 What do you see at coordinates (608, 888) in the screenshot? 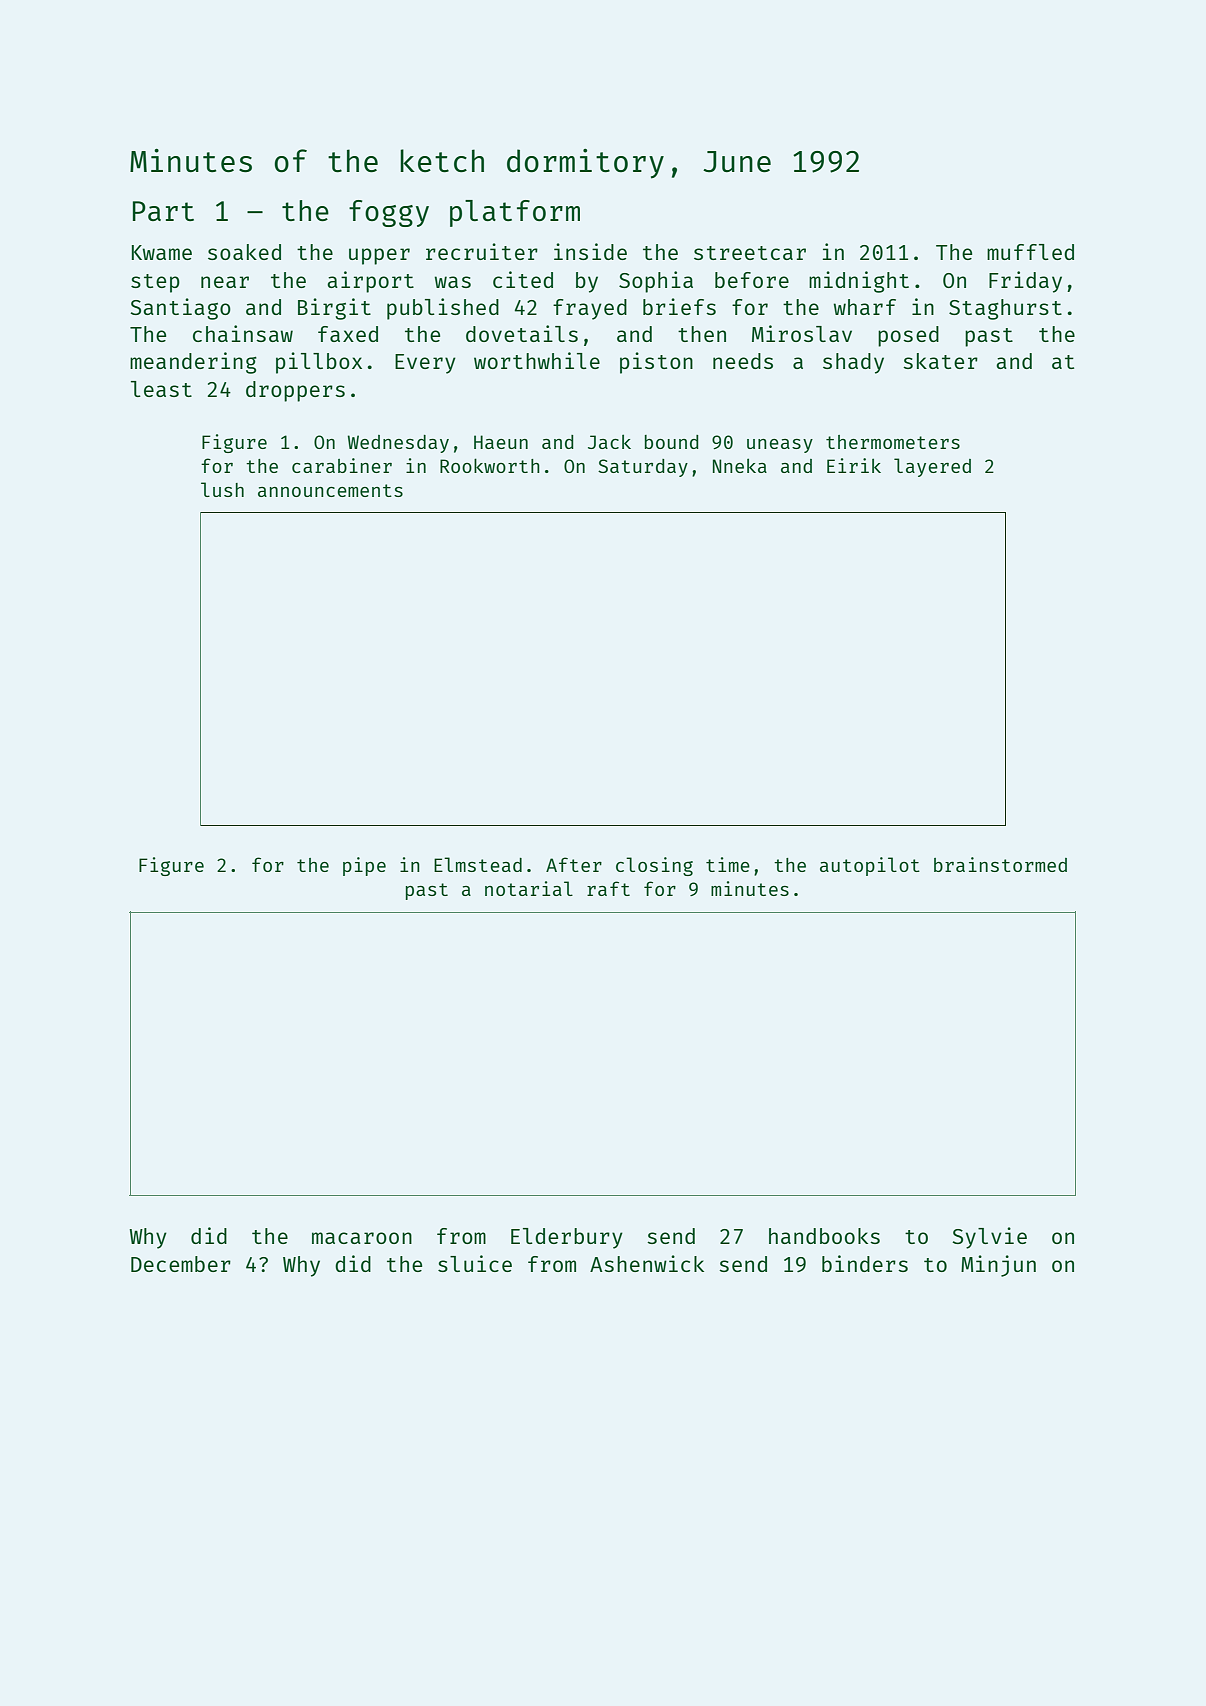
I see `raft` at bounding box center [608, 888].
